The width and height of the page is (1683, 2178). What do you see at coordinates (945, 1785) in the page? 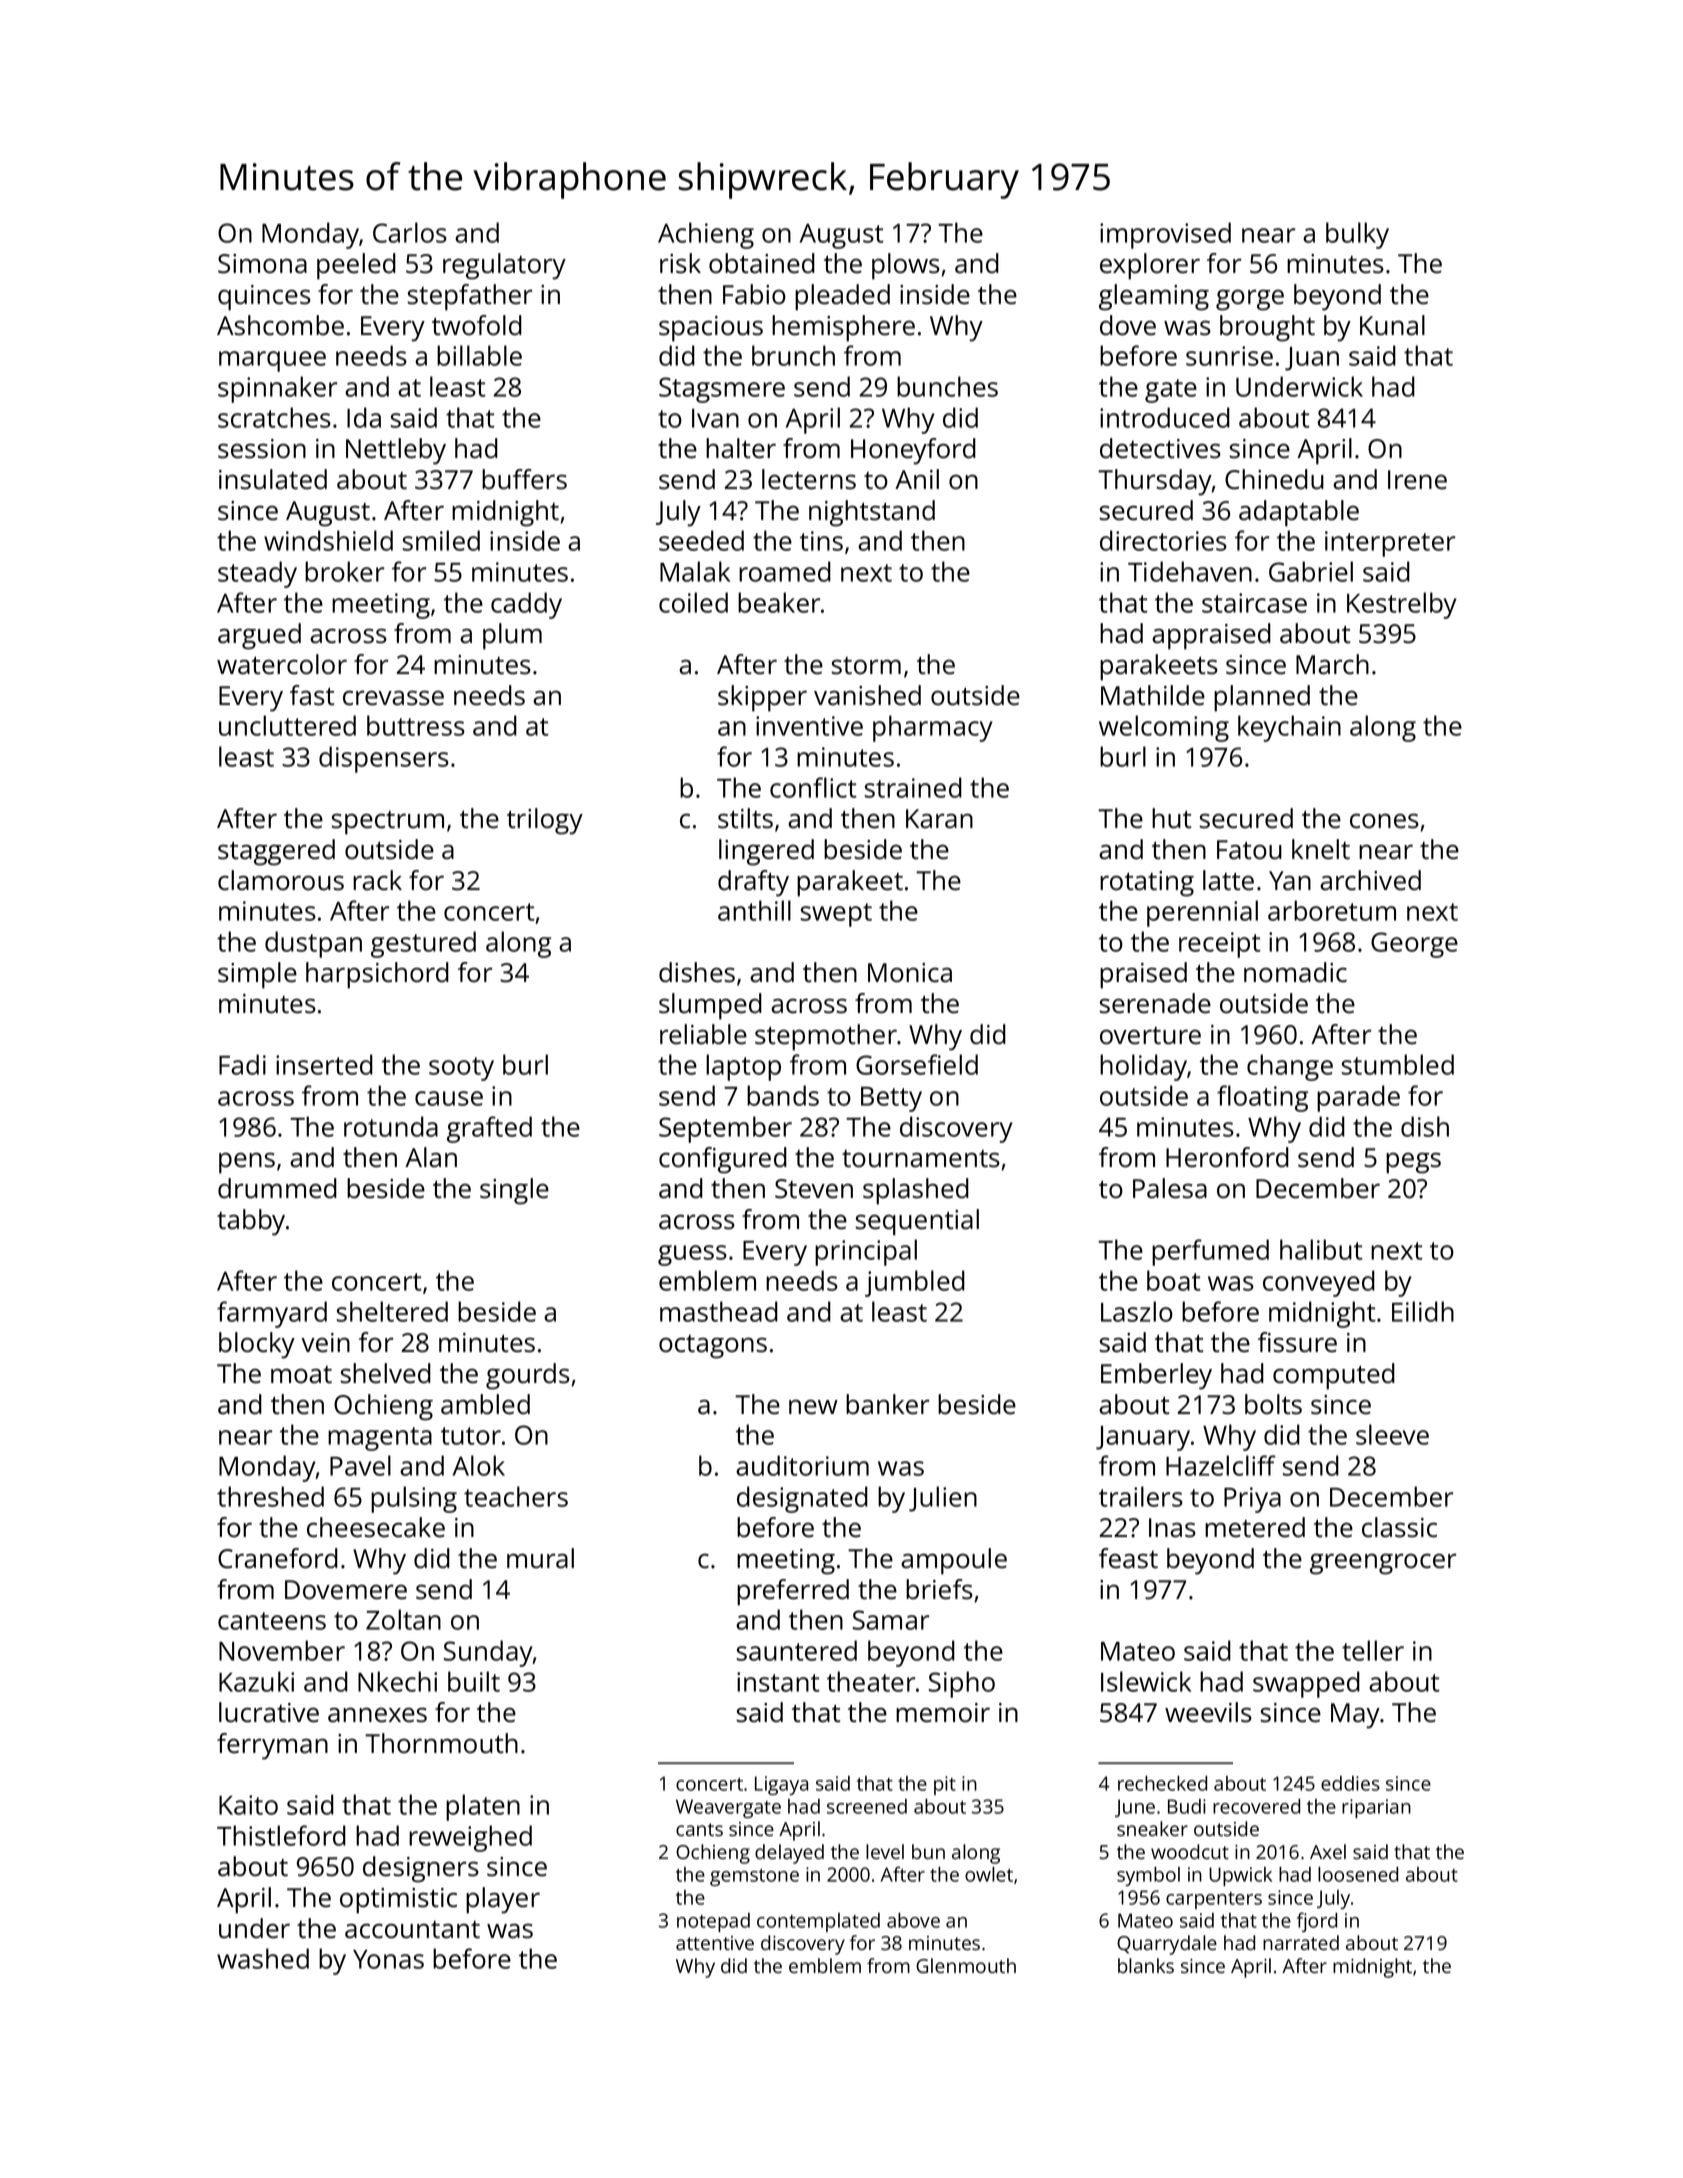
I see `pit` at bounding box center [945, 1785].
